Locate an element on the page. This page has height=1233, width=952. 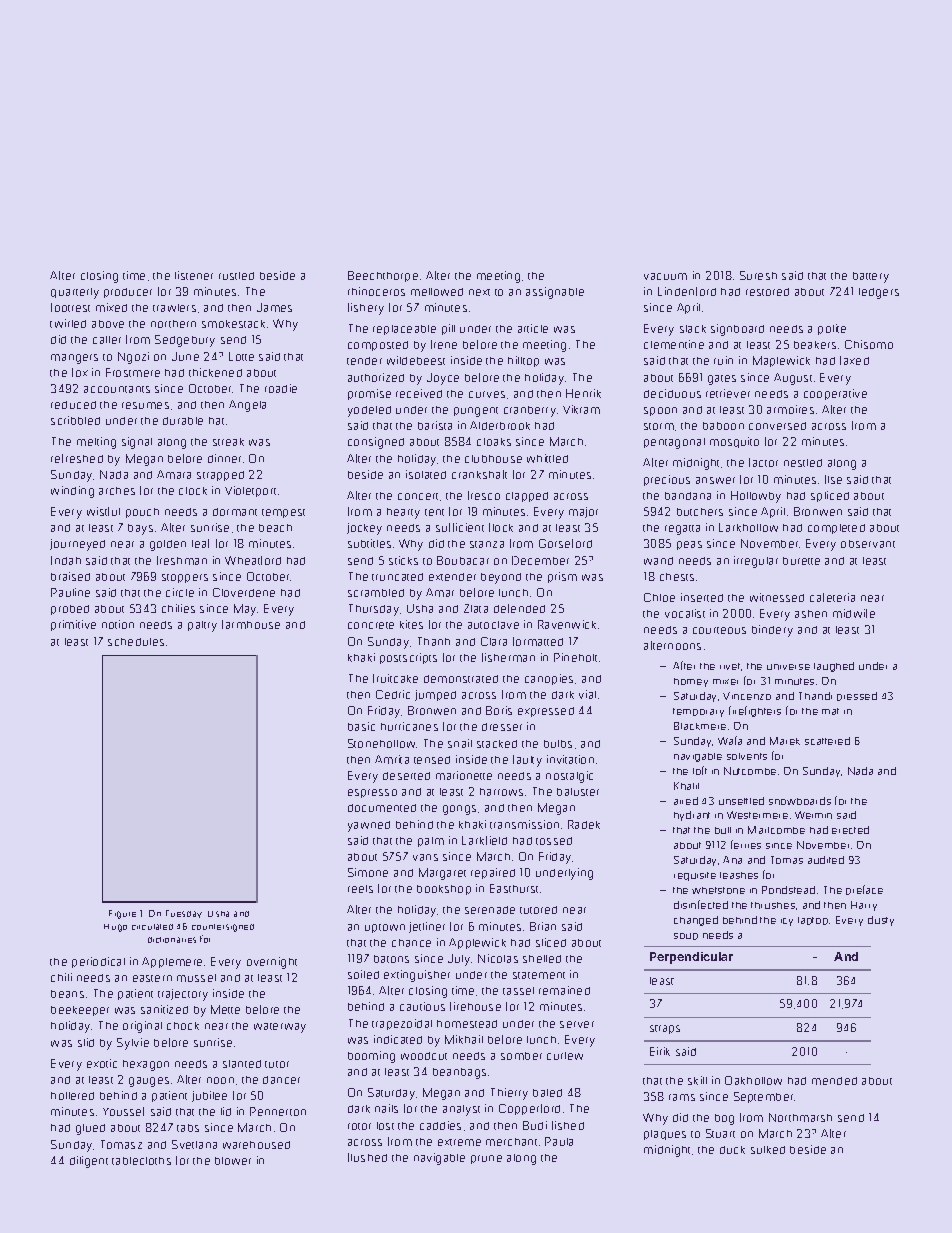
mellowed is located at coordinates (437, 292).
